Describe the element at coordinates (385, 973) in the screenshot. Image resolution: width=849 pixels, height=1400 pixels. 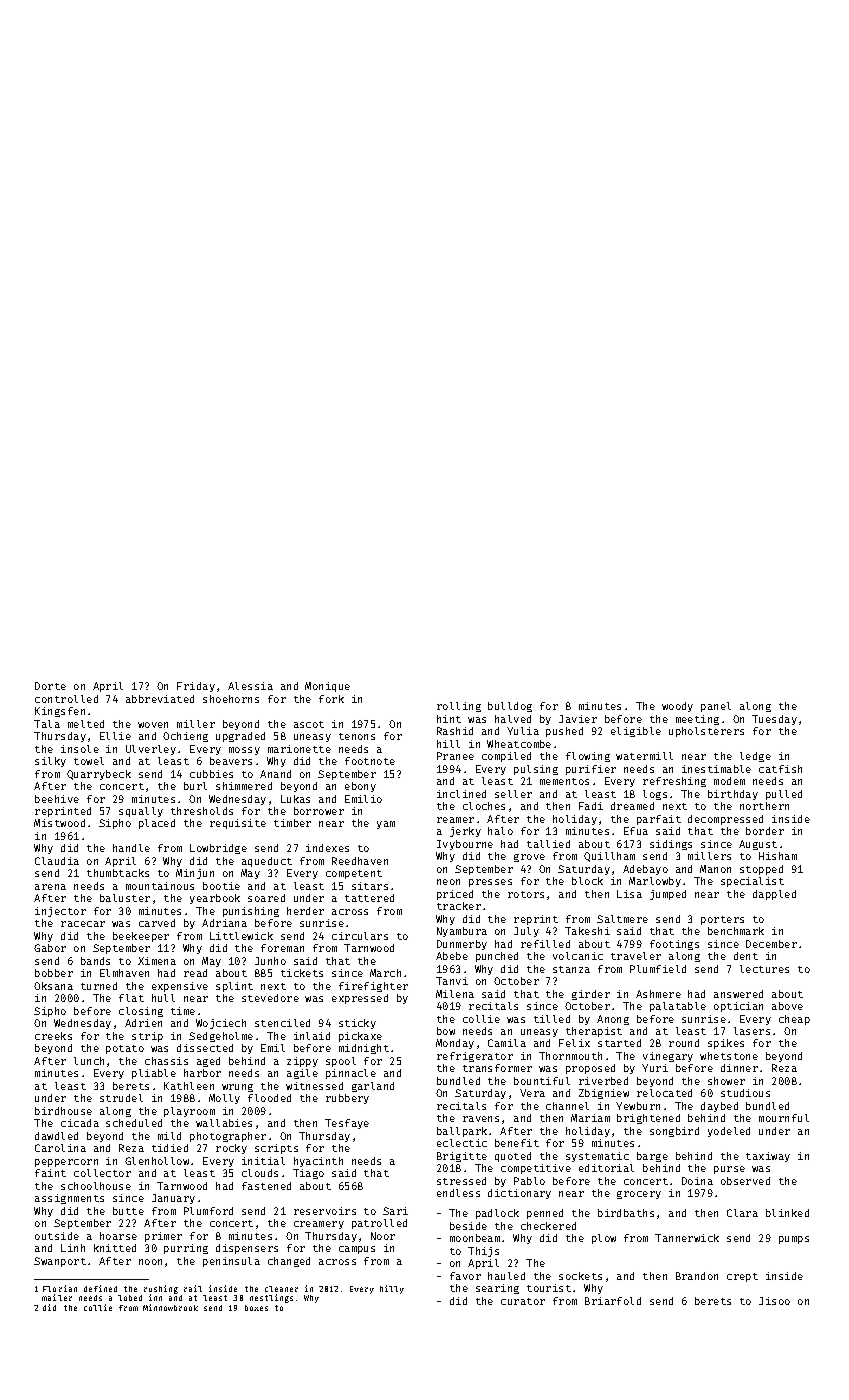
I see `March` at that location.
